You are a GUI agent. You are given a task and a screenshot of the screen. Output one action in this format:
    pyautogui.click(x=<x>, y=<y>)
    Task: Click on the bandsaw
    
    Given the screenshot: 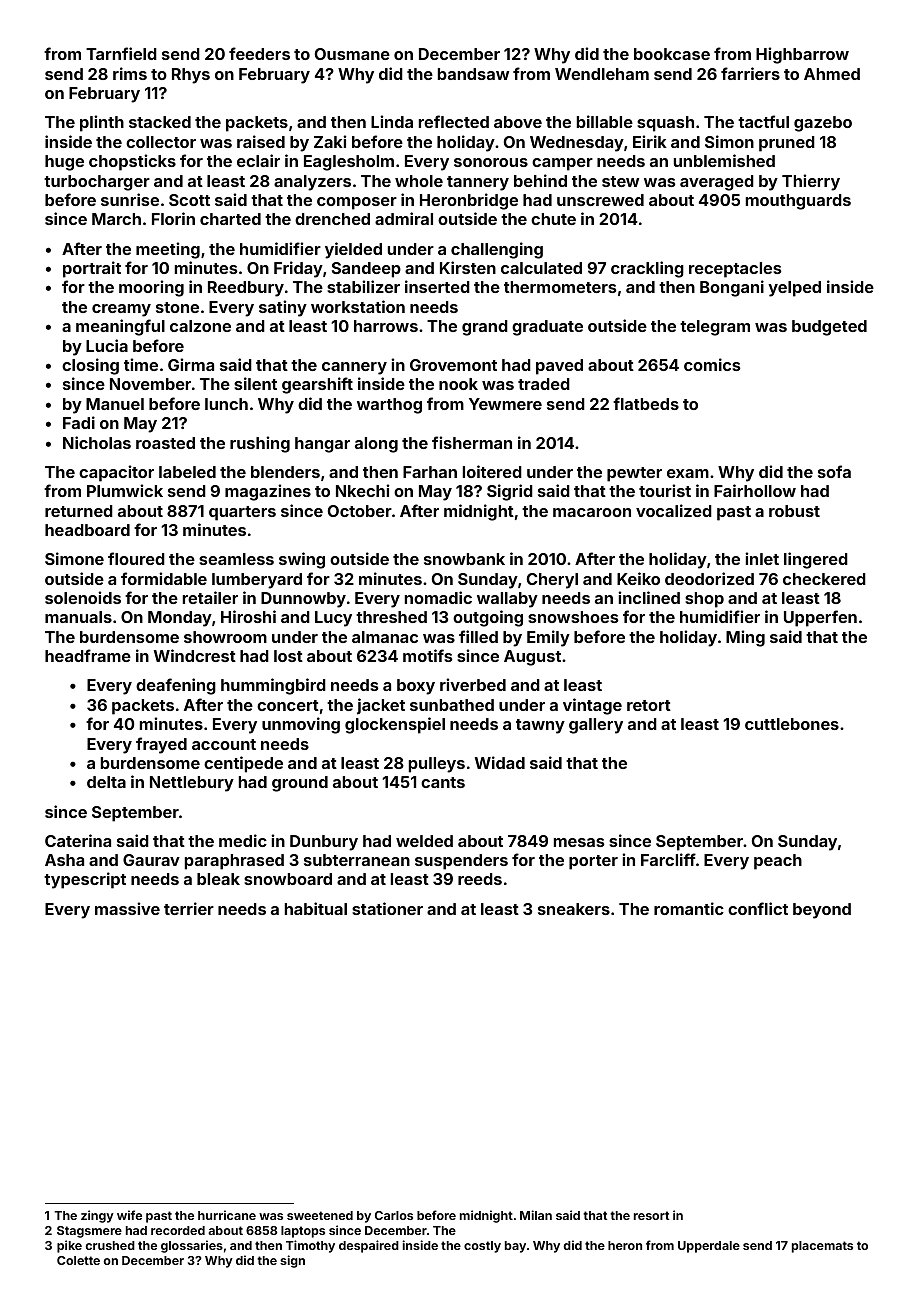 What is the action you would take?
    pyautogui.click(x=473, y=74)
